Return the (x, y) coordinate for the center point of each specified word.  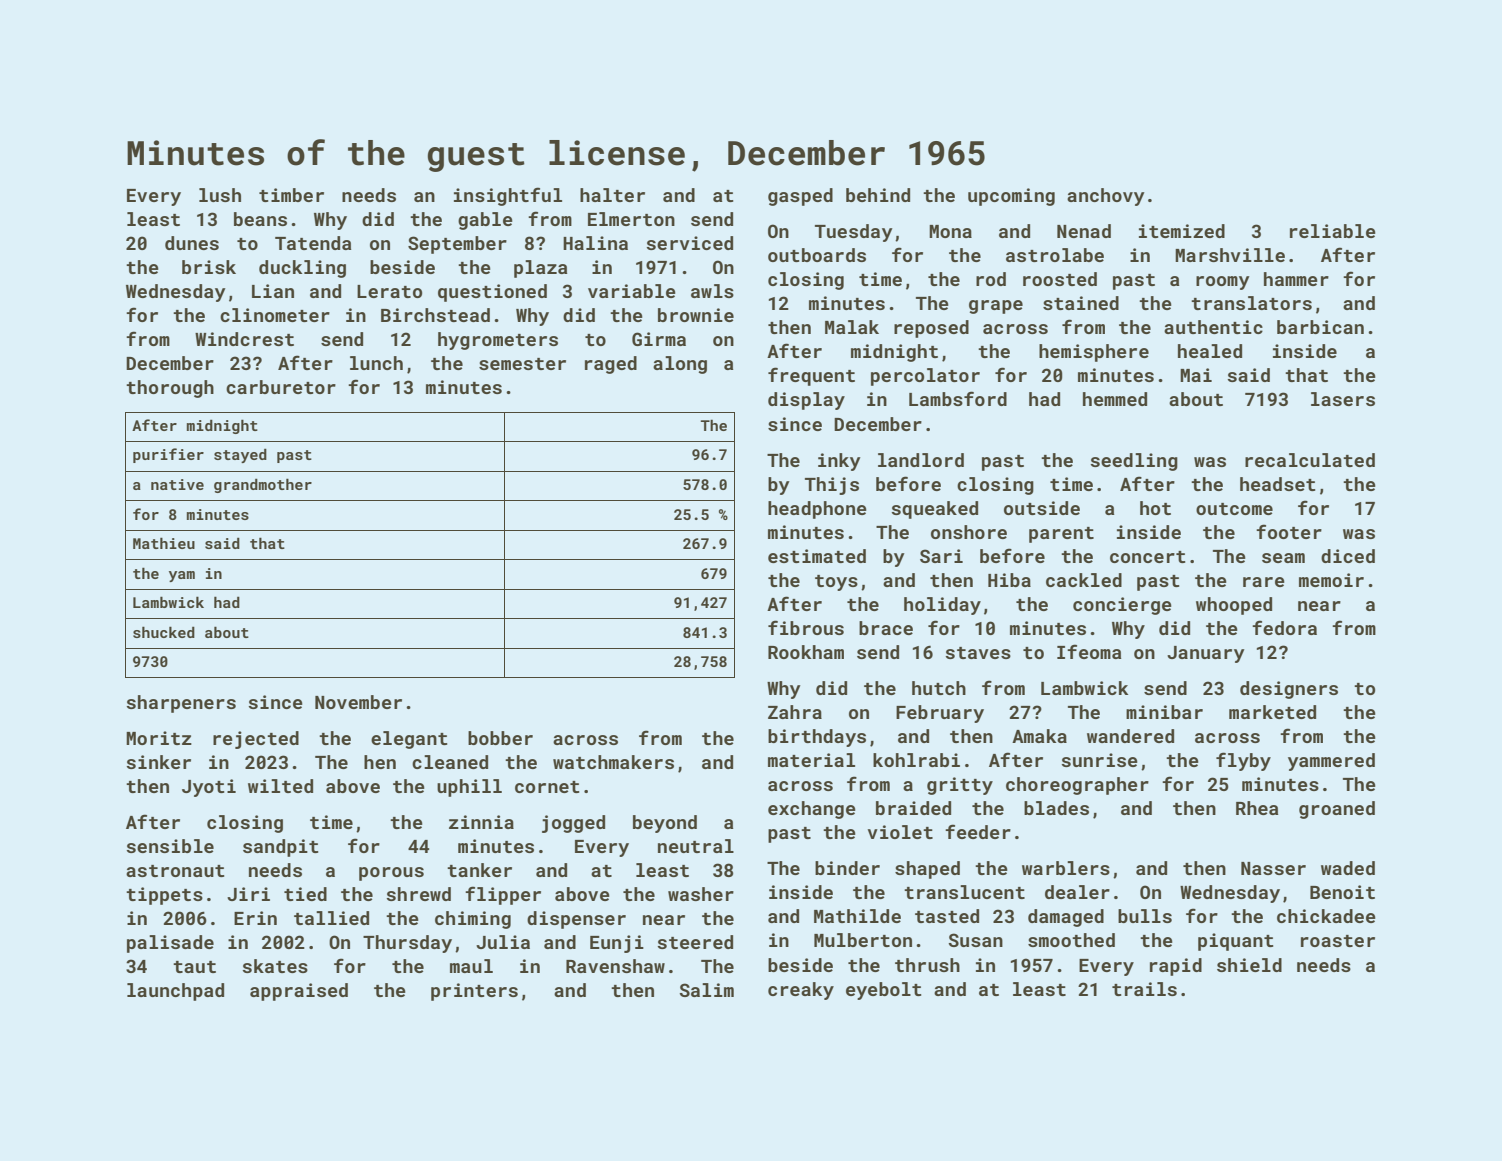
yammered (1331, 762)
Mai (1196, 375)
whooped (1234, 606)
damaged (1066, 918)
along (680, 365)
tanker (479, 870)
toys (836, 583)
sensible (170, 846)
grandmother (263, 485)
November (358, 702)
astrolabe (1055, 255)
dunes (192, 243)
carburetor (281, 387)
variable (632, 291)
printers (474, 992)
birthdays (817, 738)
